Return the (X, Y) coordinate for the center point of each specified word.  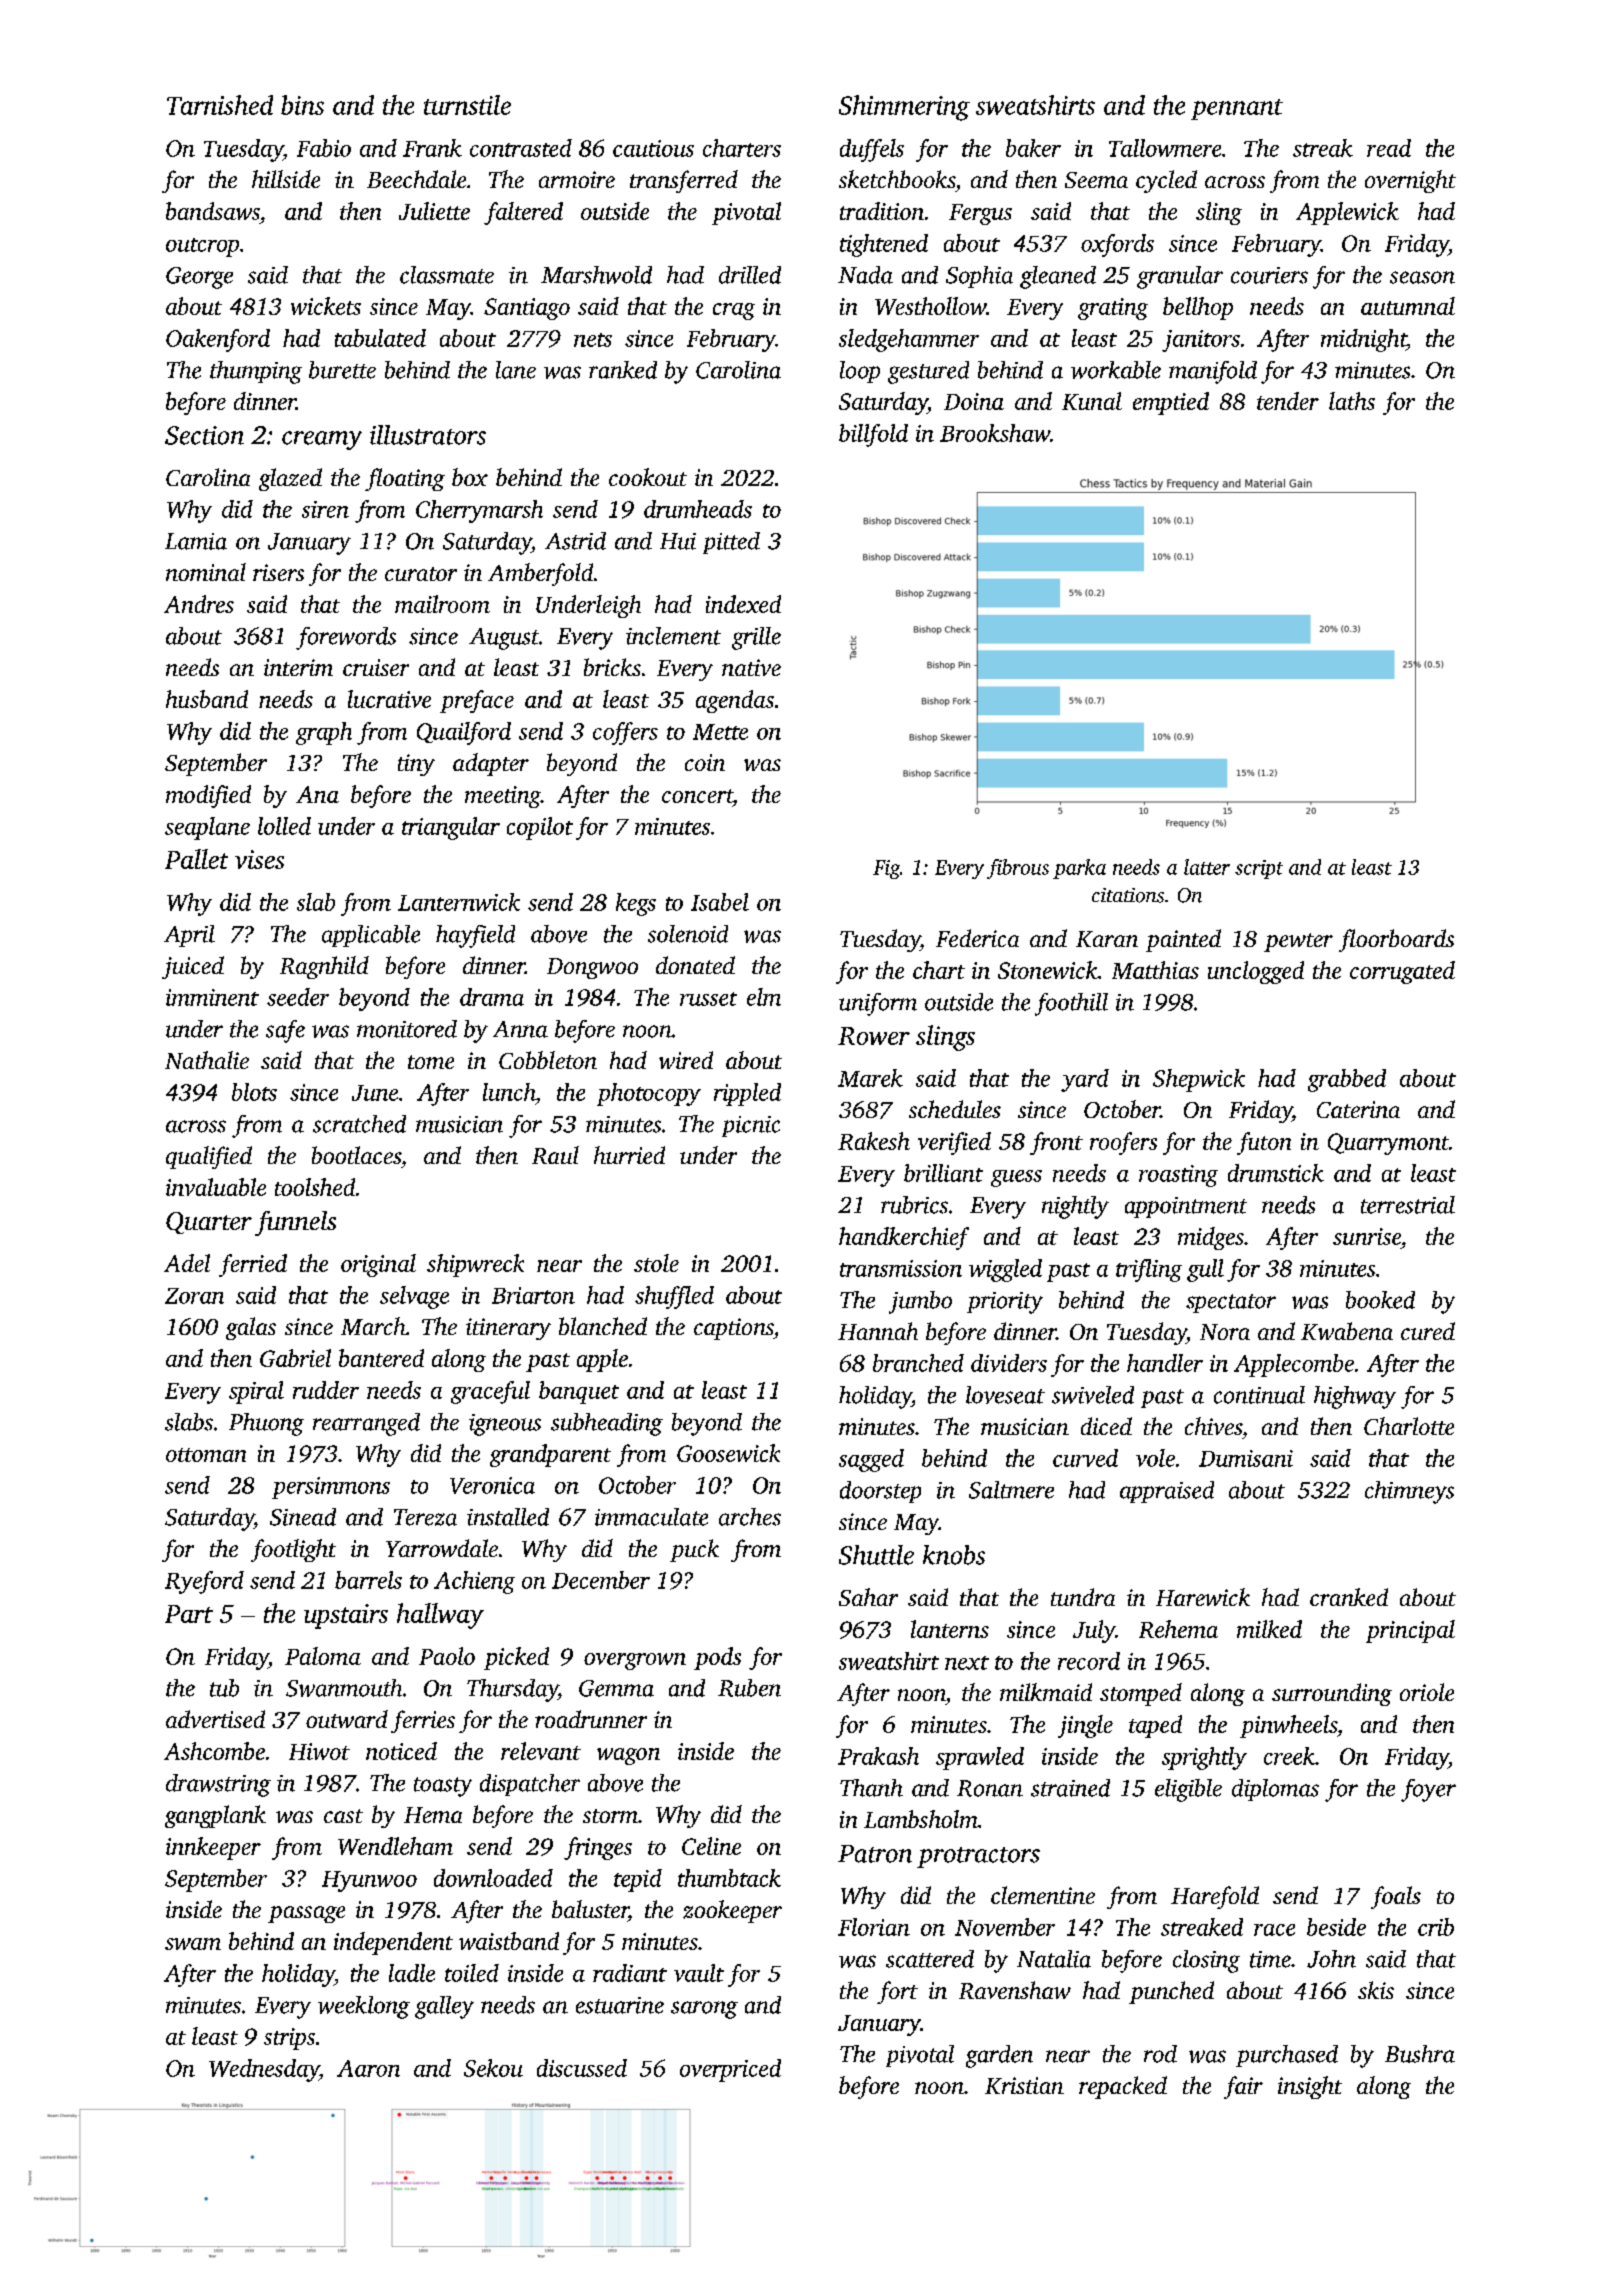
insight (1310, 2087)
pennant (1237, 109)
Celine (711, 1846)
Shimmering (904, 108)
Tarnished (220, 105)
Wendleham (395, 1846)
